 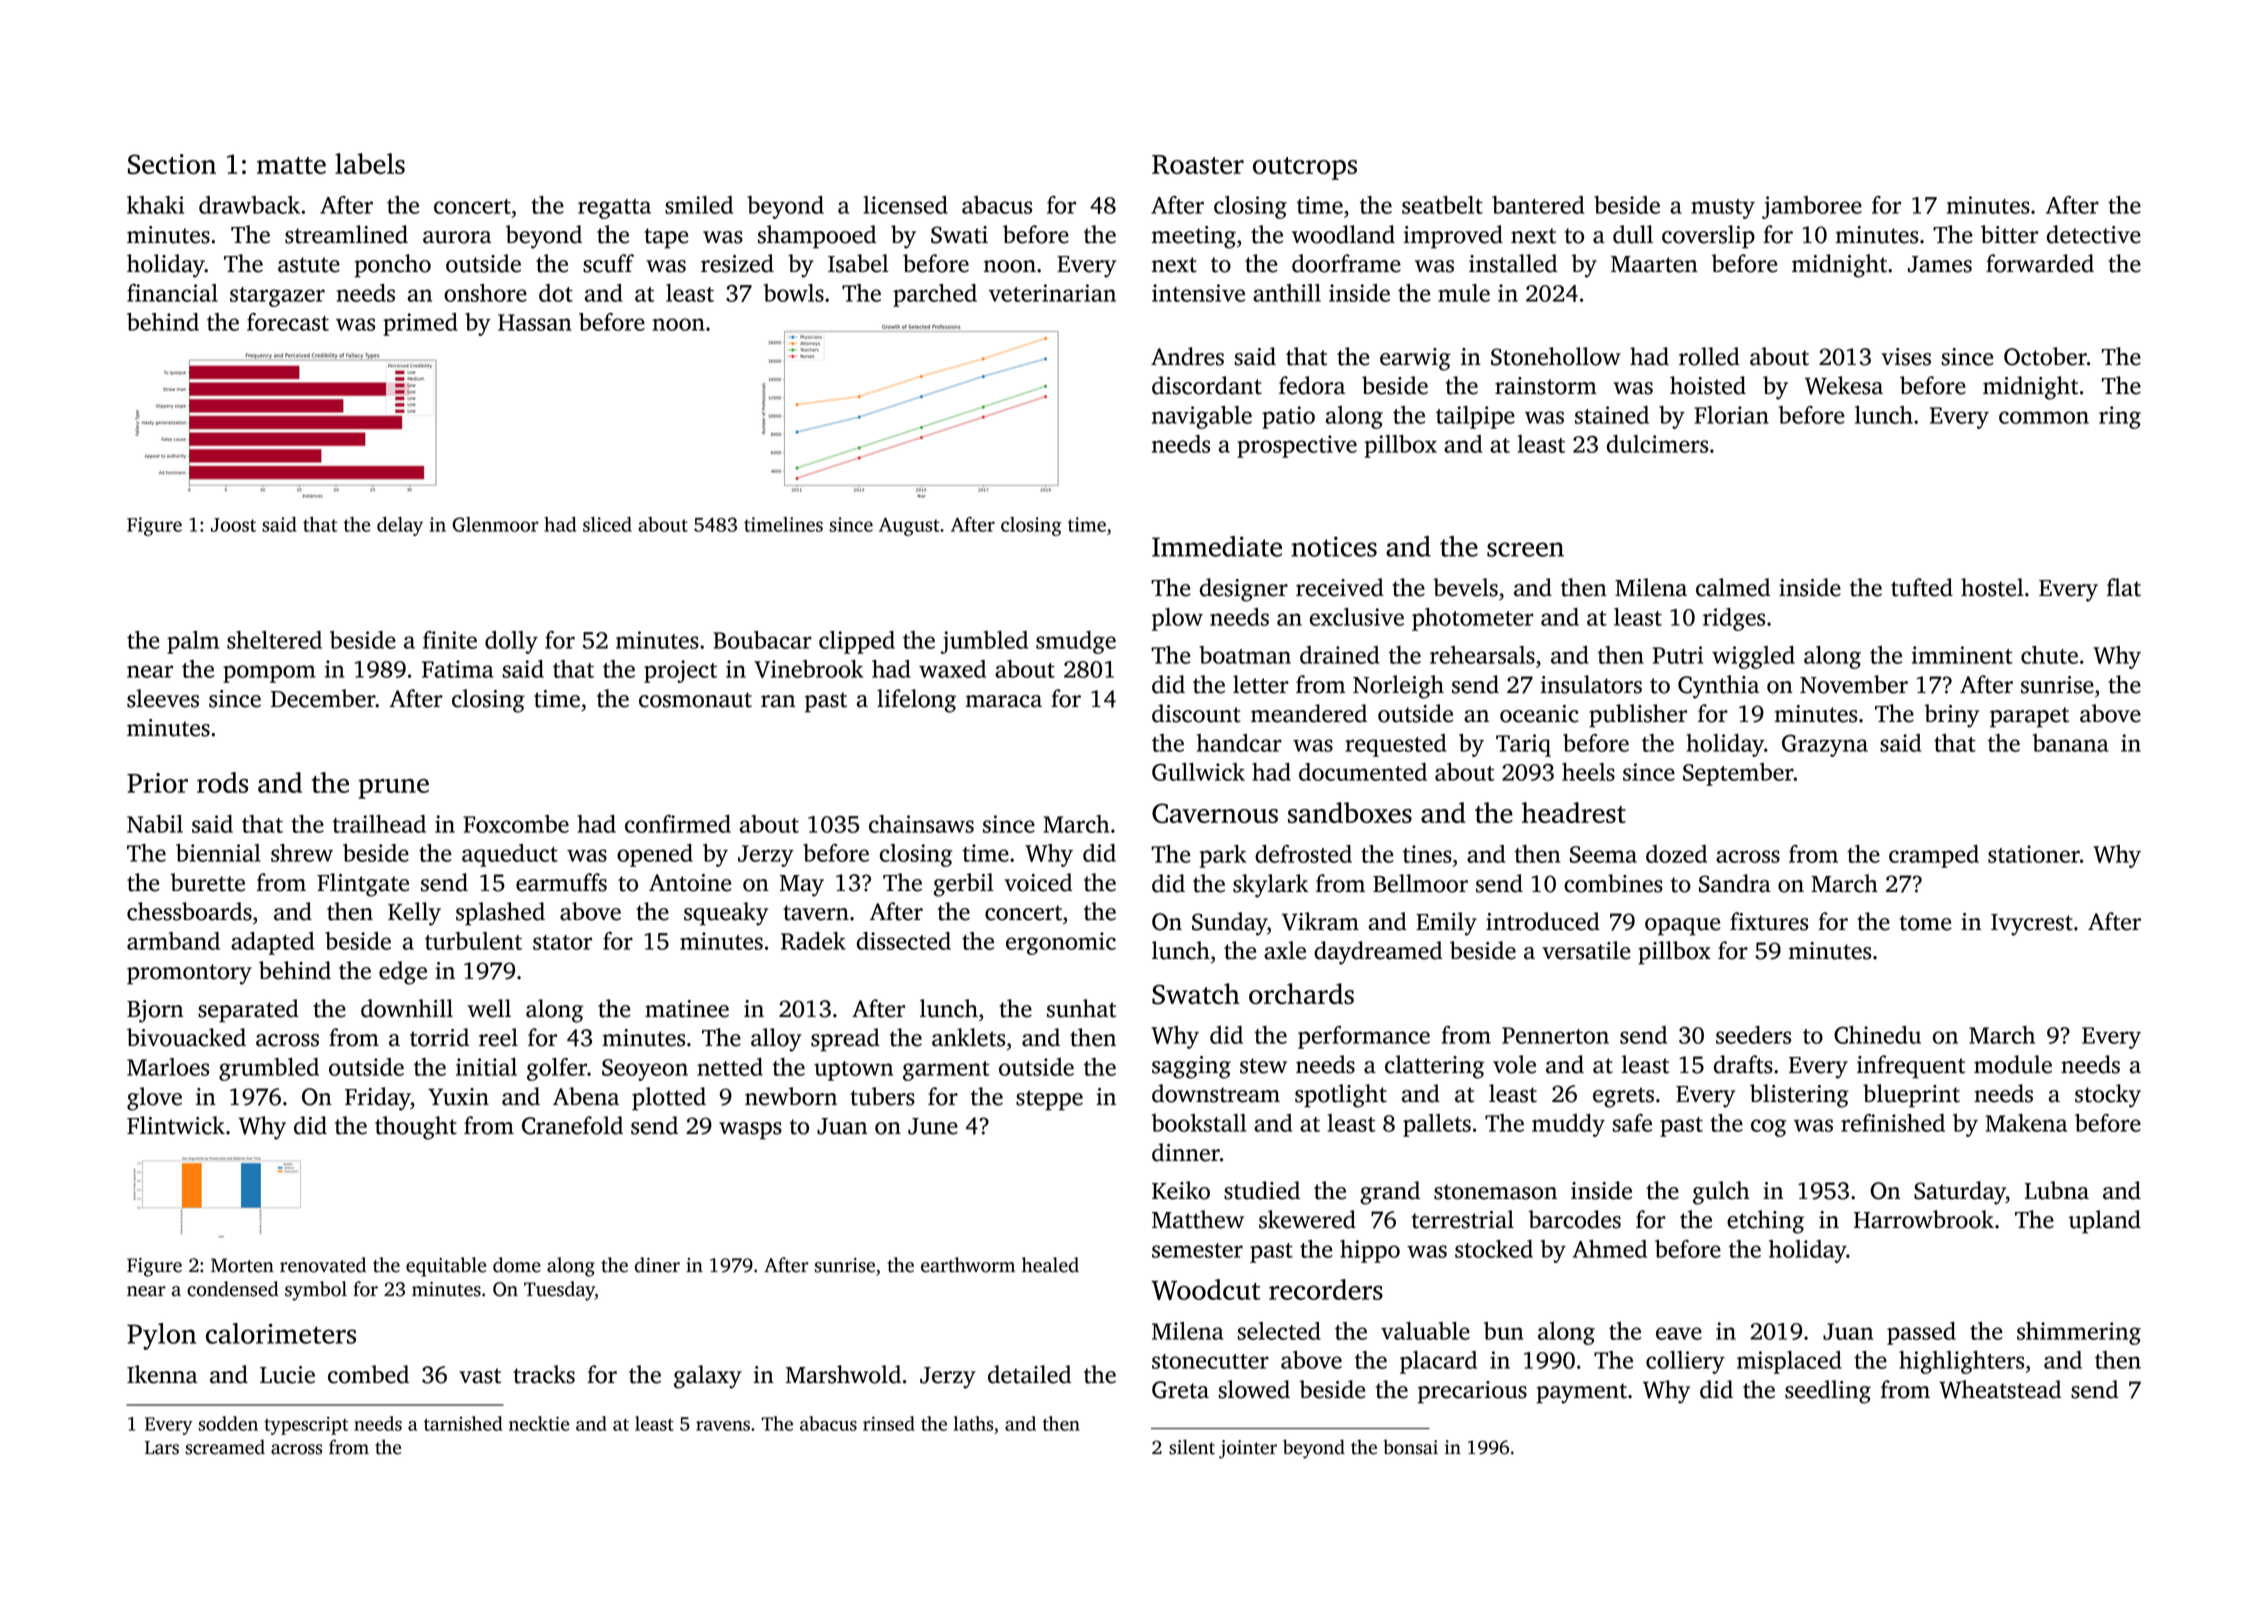 What do you see at coordinates (1245, 655) in the image?
I see `boatman` at bounding box center [1245, 655].
